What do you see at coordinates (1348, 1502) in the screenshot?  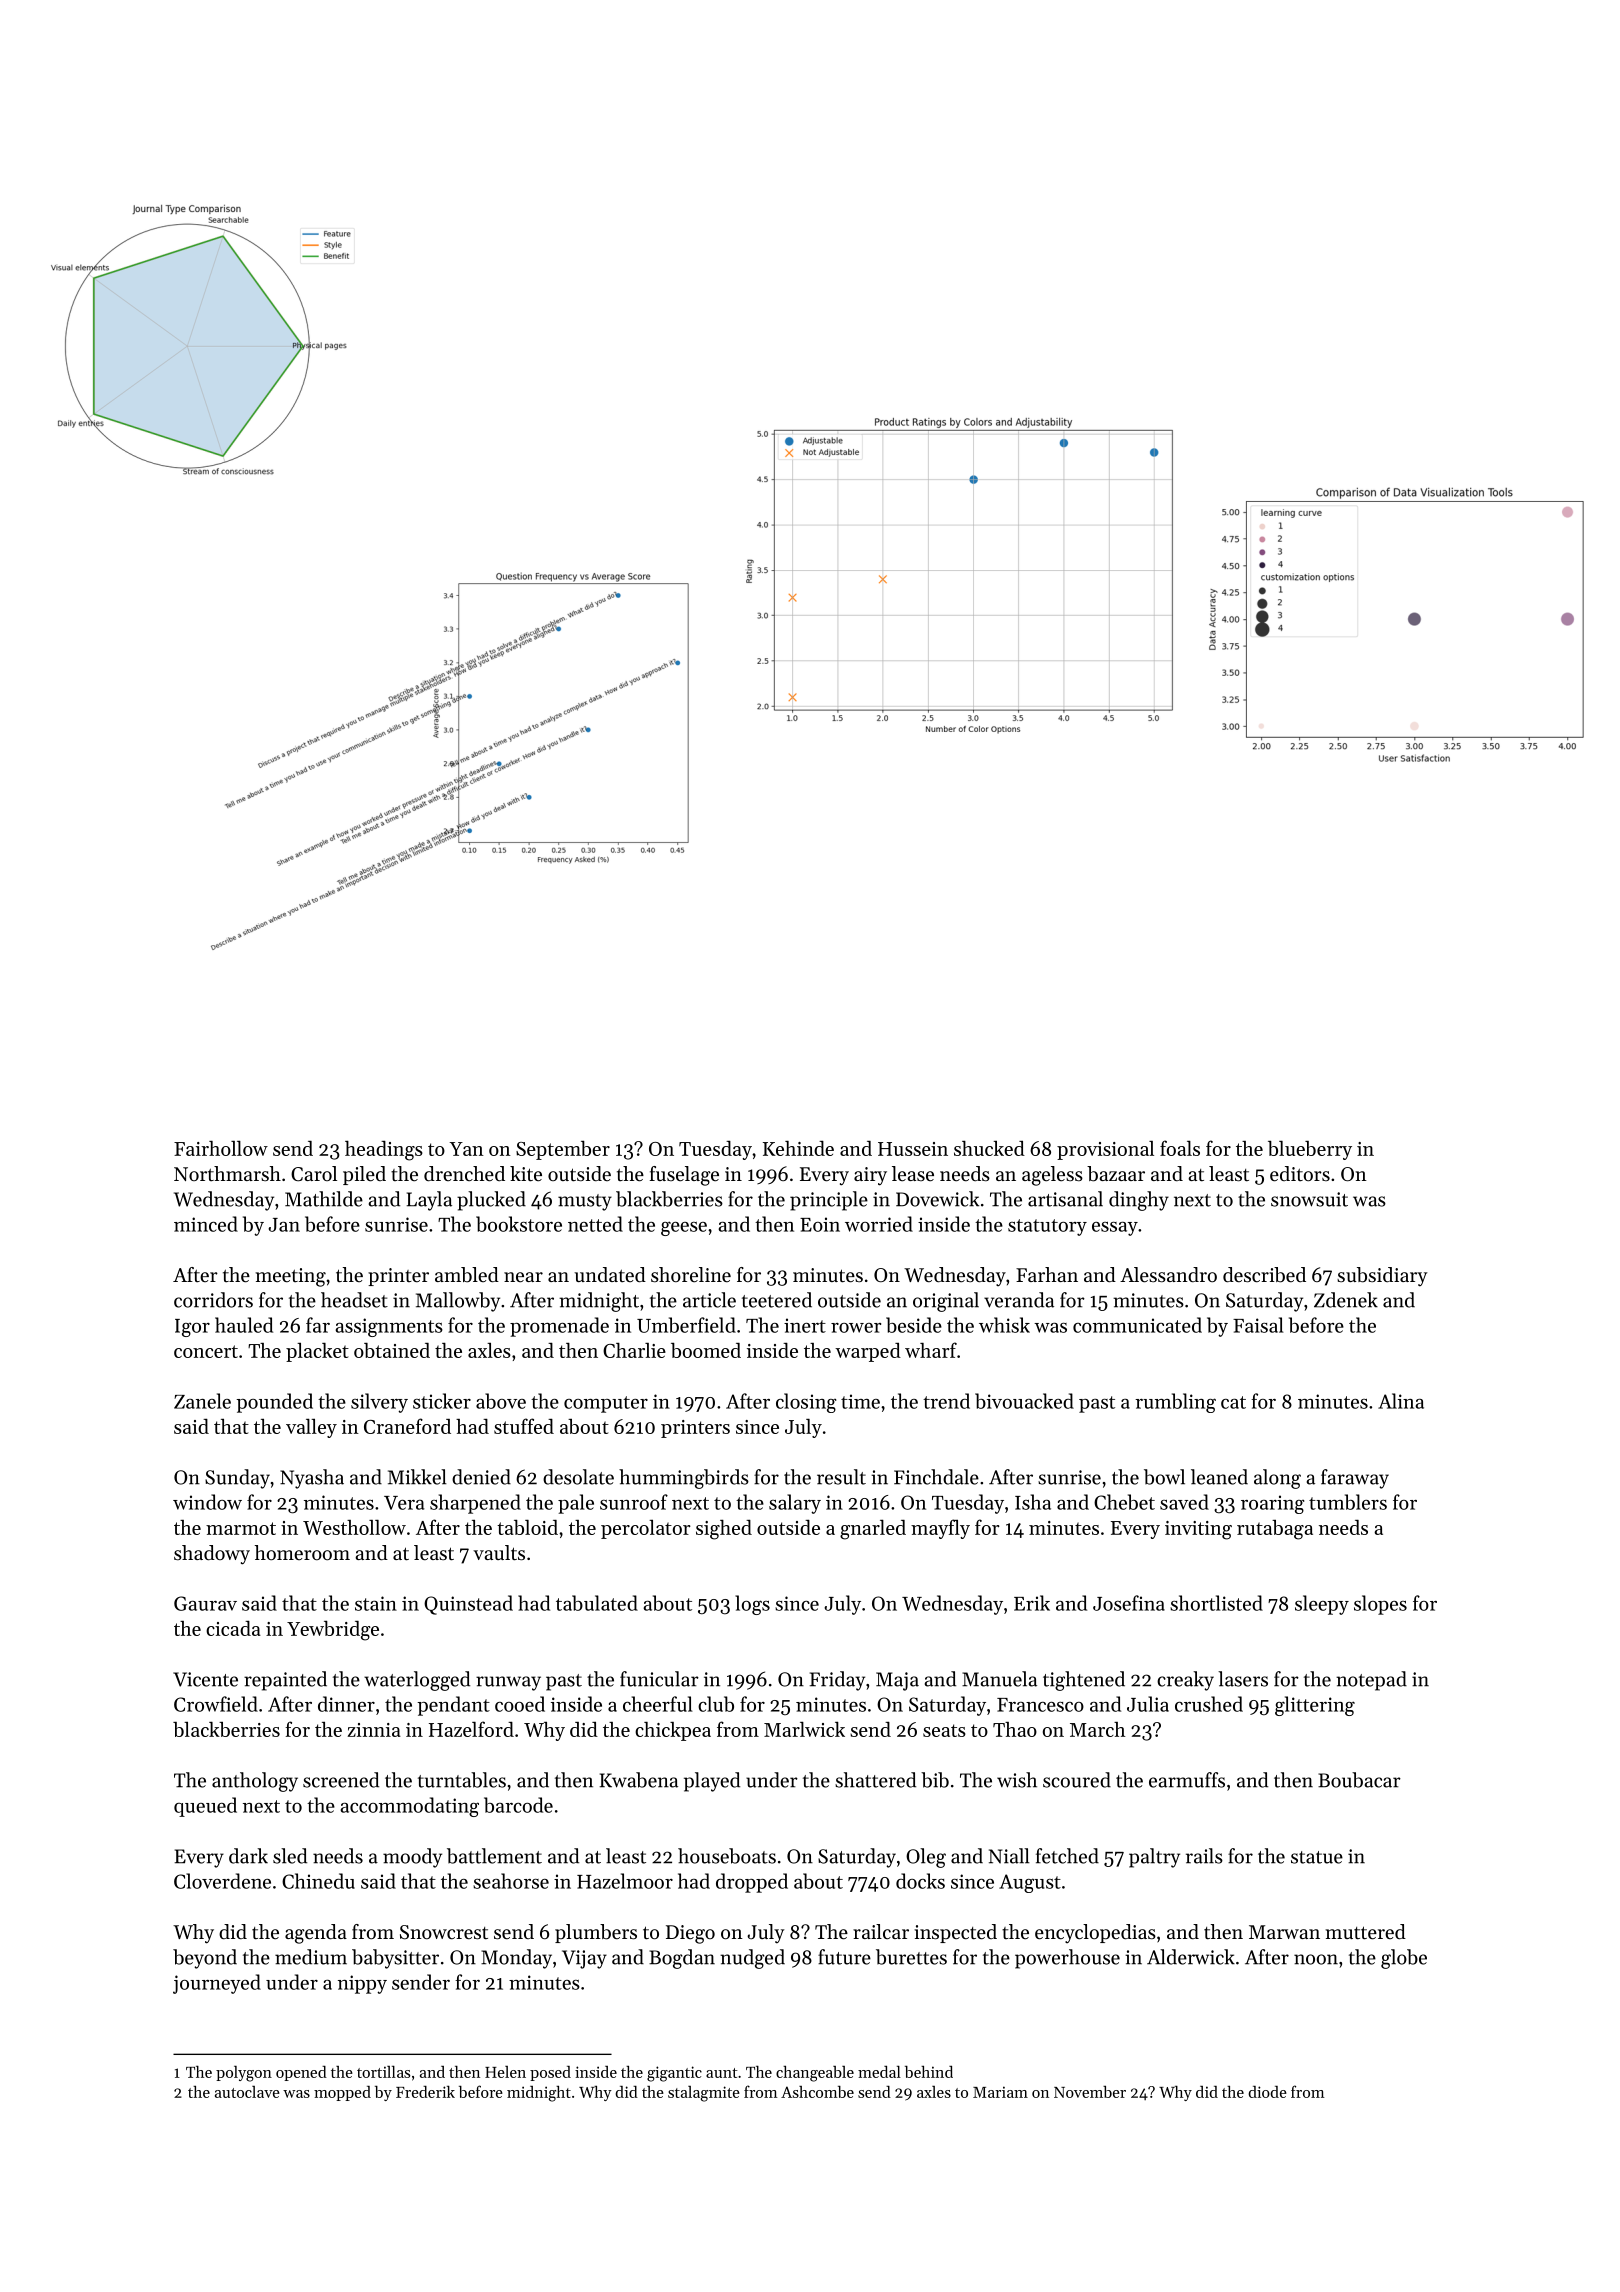 I see `tumblers` at bounding box center [1348, 1502].
